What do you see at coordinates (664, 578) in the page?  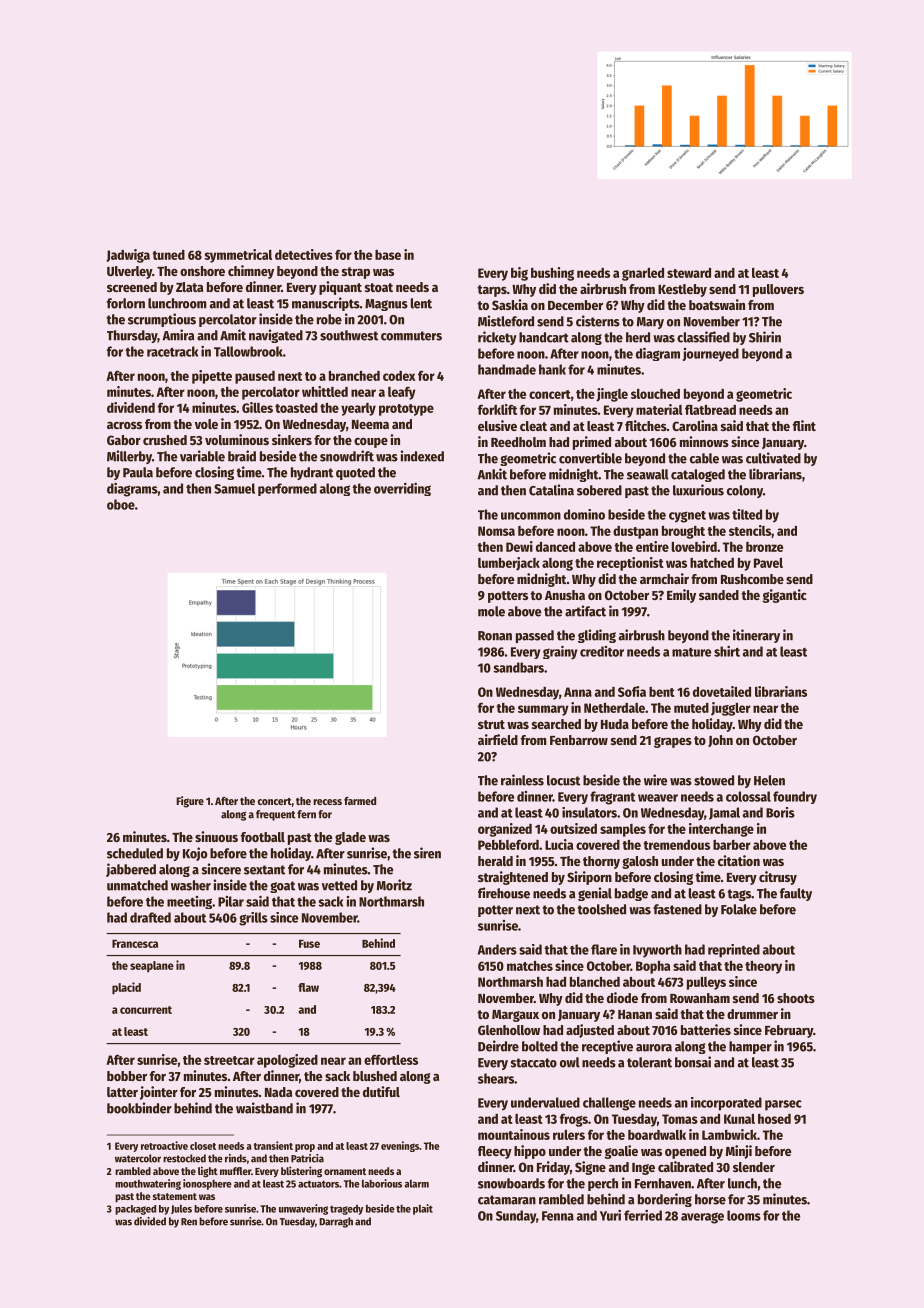 I see `armchair` at bounding box center [664, 578].
